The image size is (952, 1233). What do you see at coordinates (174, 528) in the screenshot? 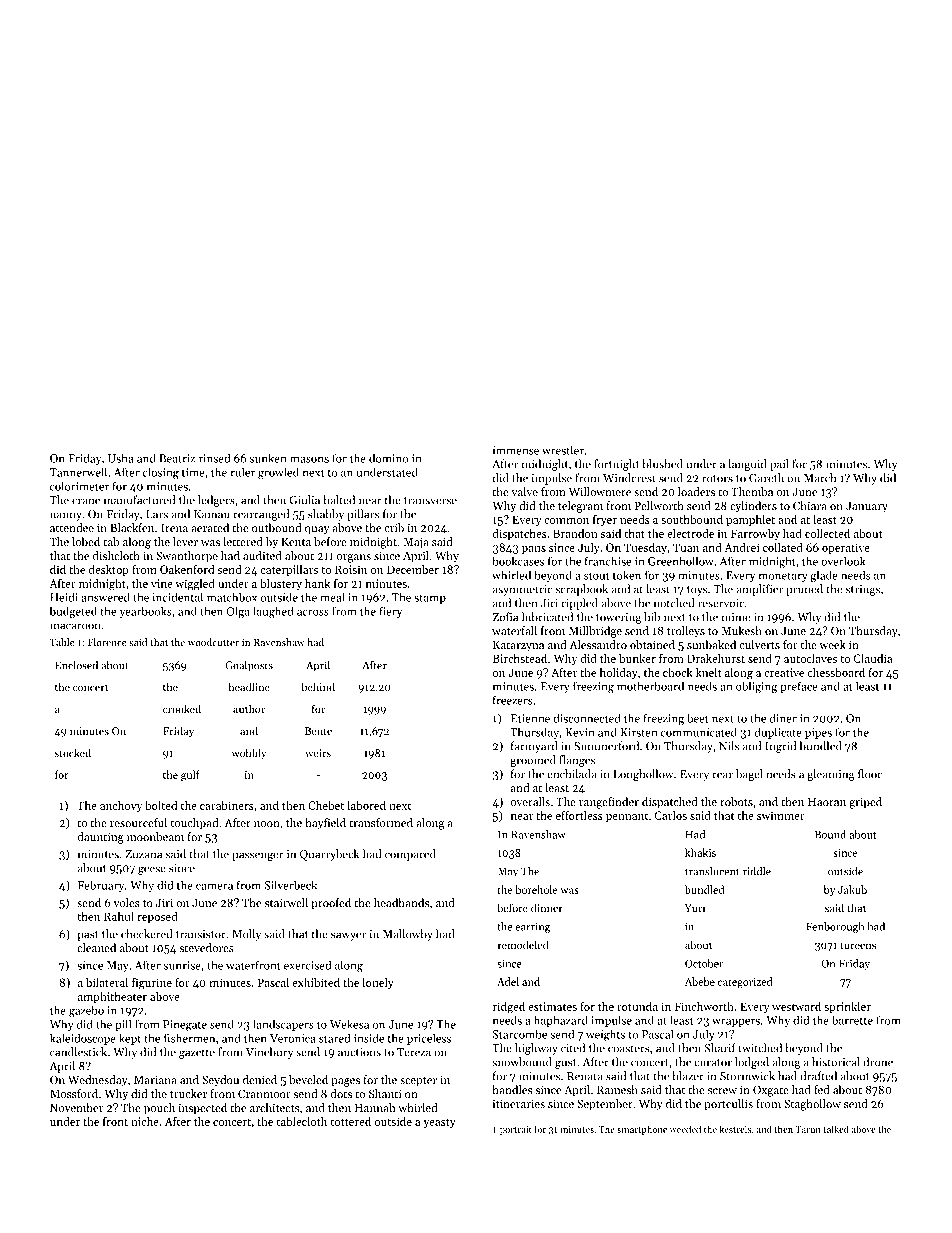
I see `Irena` at bounding box center [174, 528].
